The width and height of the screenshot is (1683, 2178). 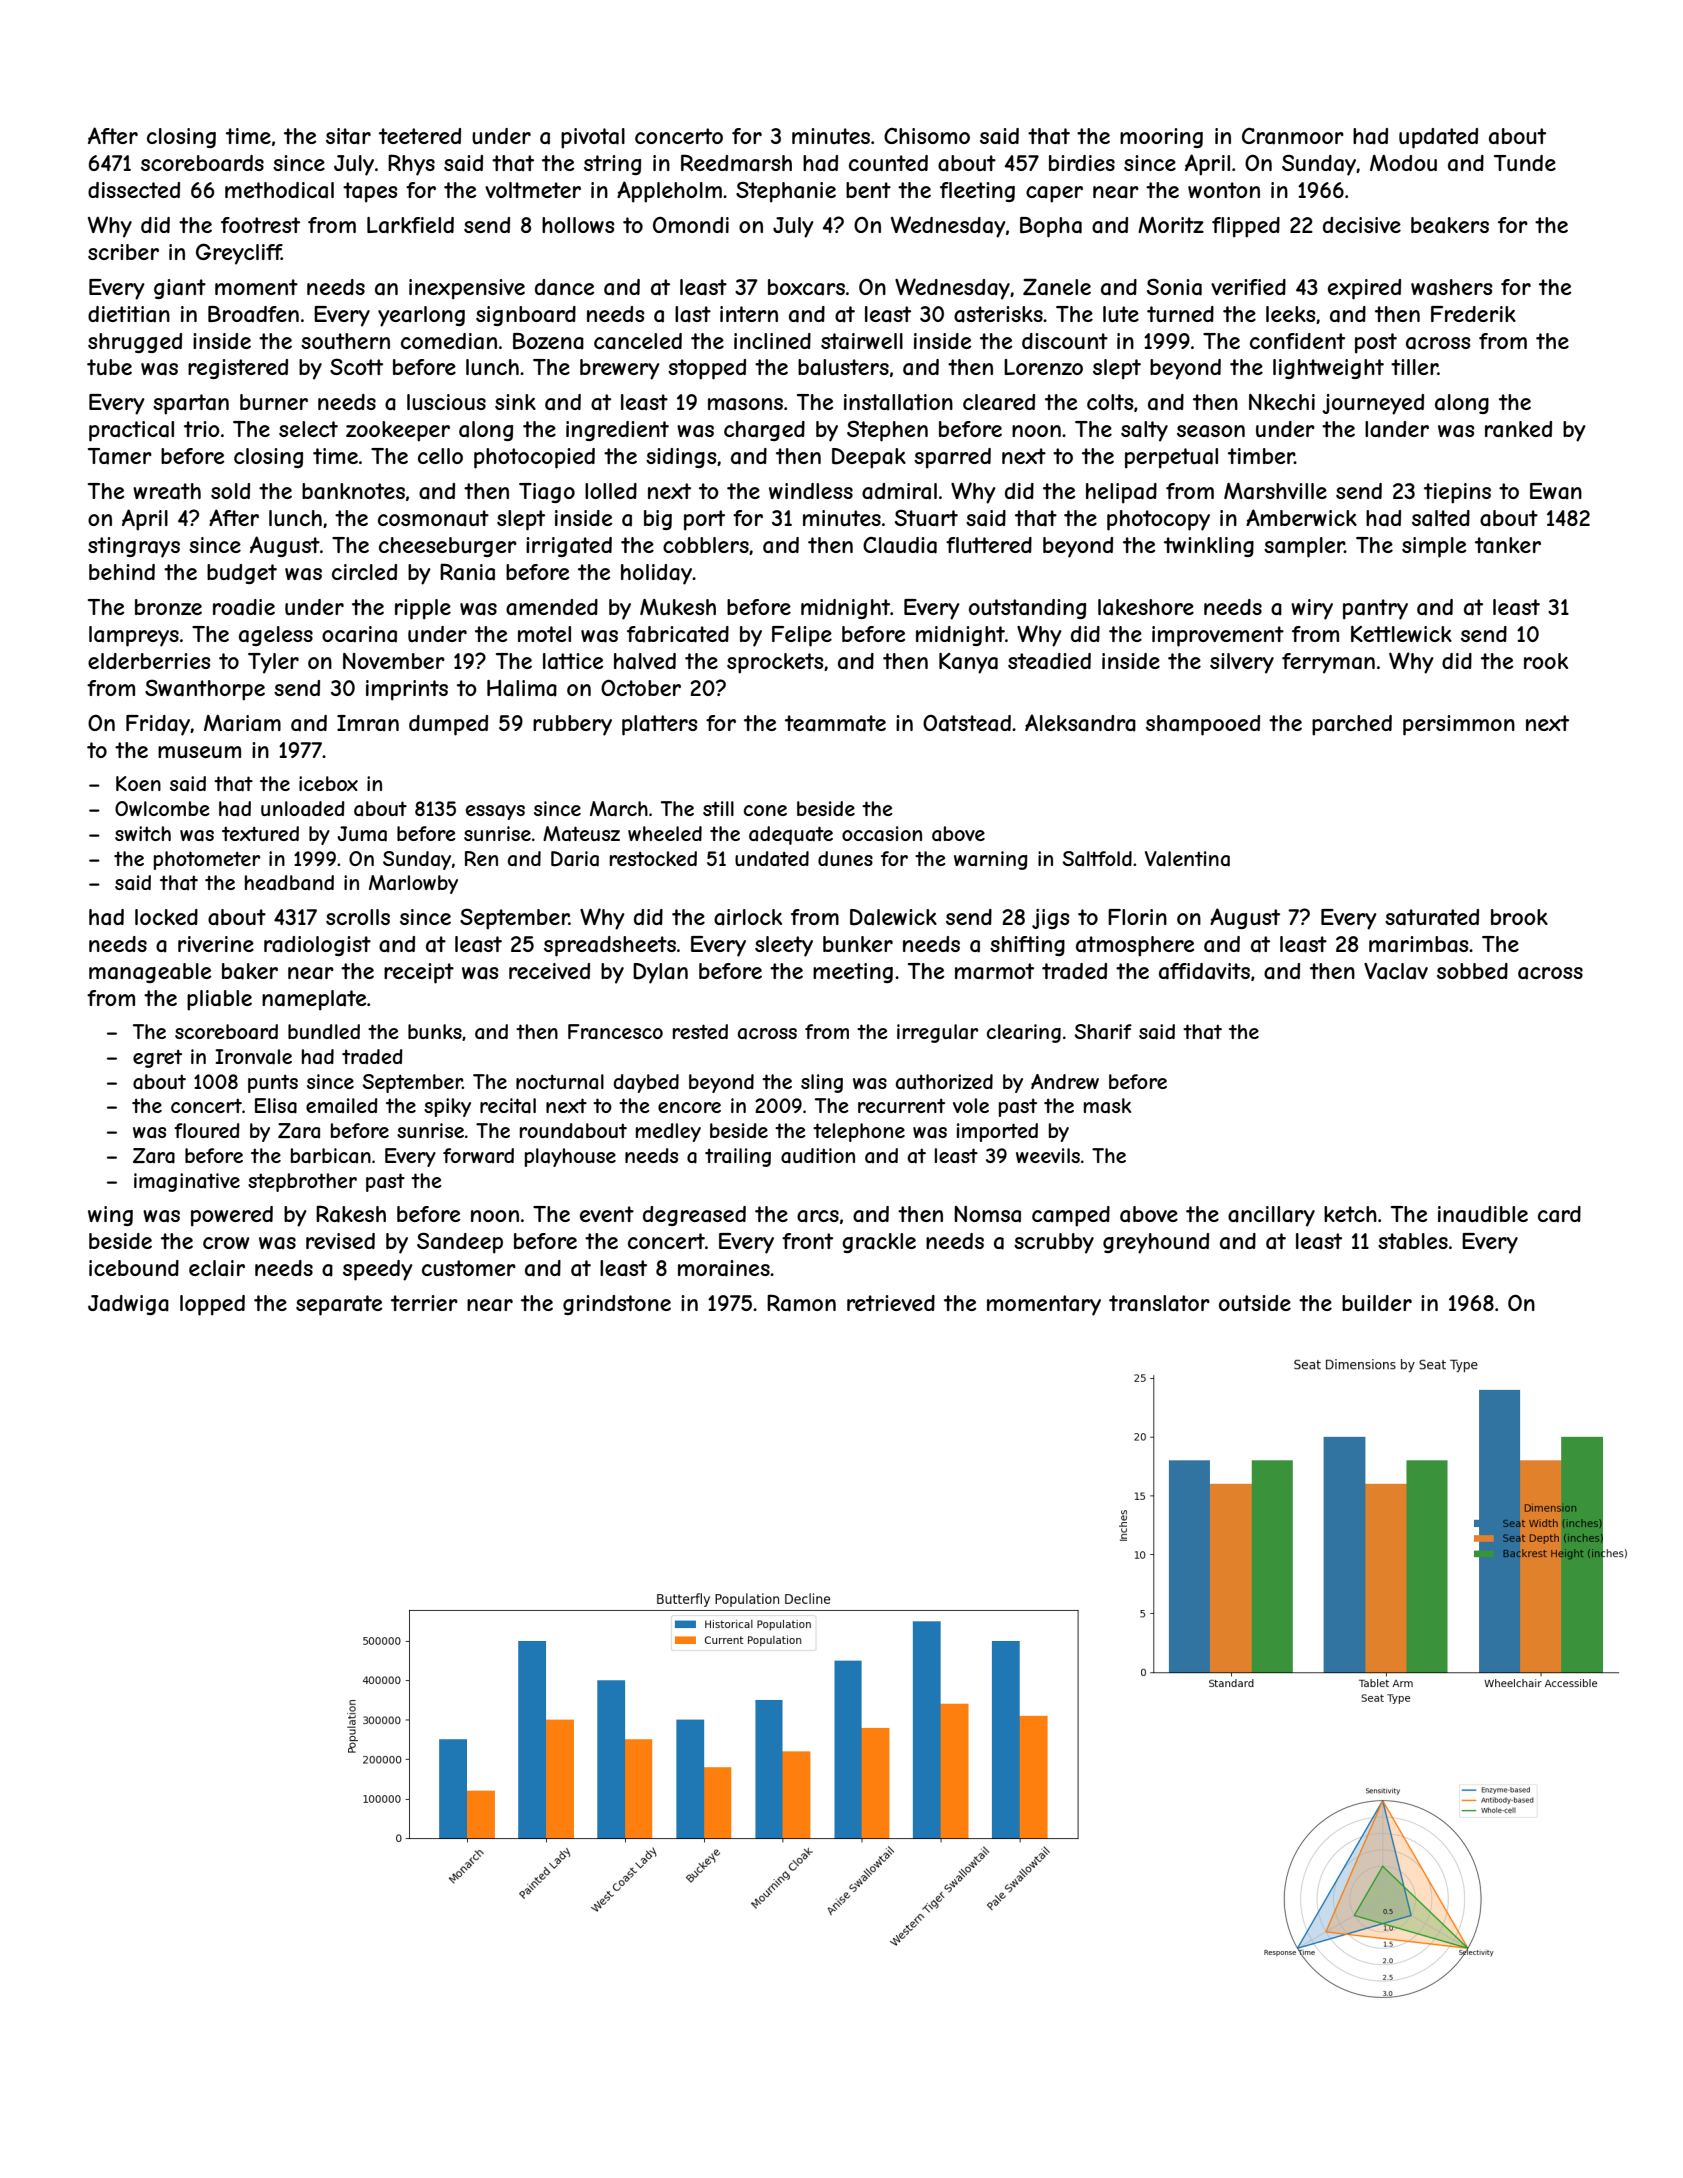 I want to click on Sharif, so click(x=1103, y=1032).
